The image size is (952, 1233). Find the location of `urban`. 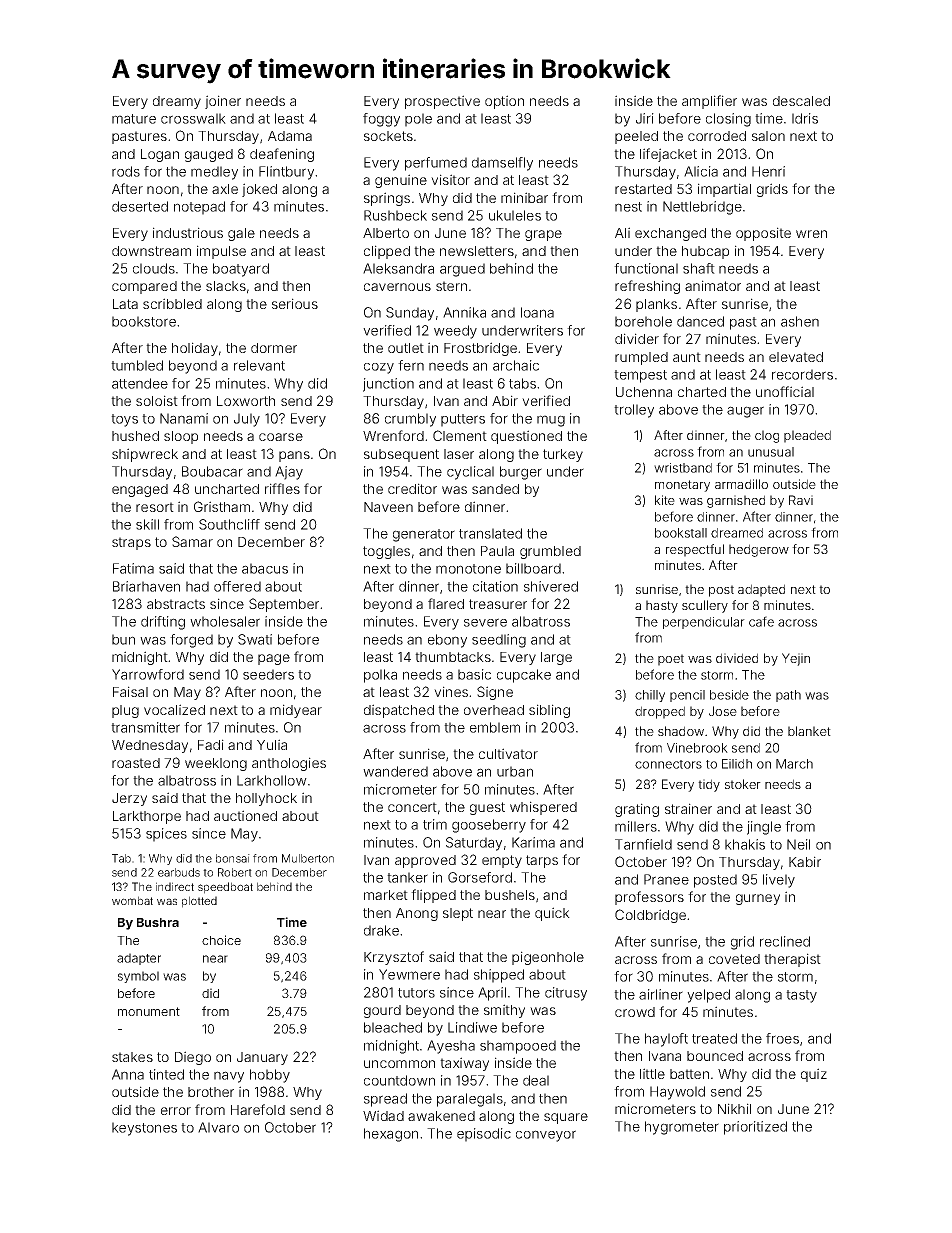

urban is located at coordinates (515, 771).
